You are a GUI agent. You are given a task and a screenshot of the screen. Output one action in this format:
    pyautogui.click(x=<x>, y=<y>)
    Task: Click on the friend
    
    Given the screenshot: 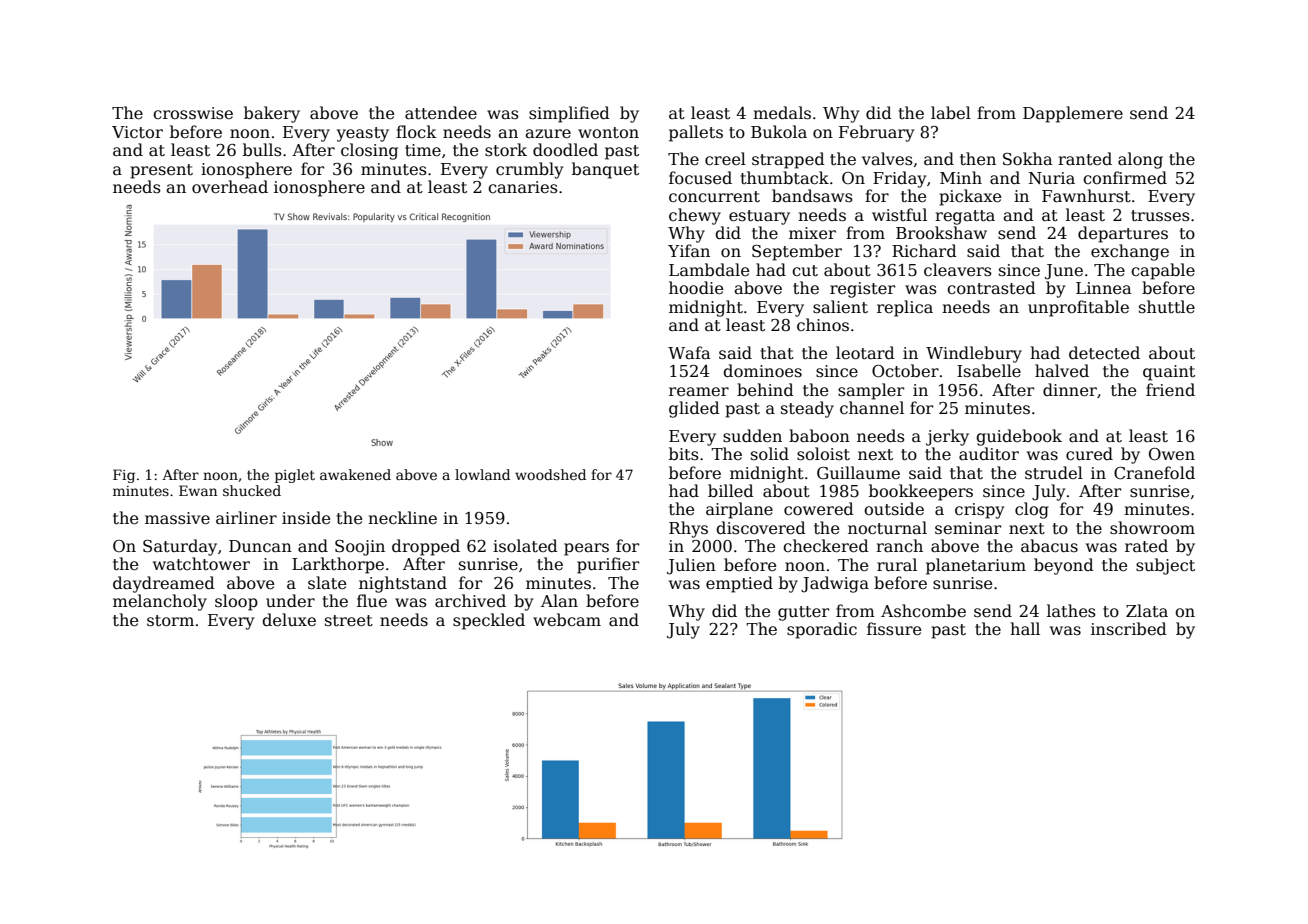 What is the action you would take?
    pyautogui.click(x=1170, y=390)
